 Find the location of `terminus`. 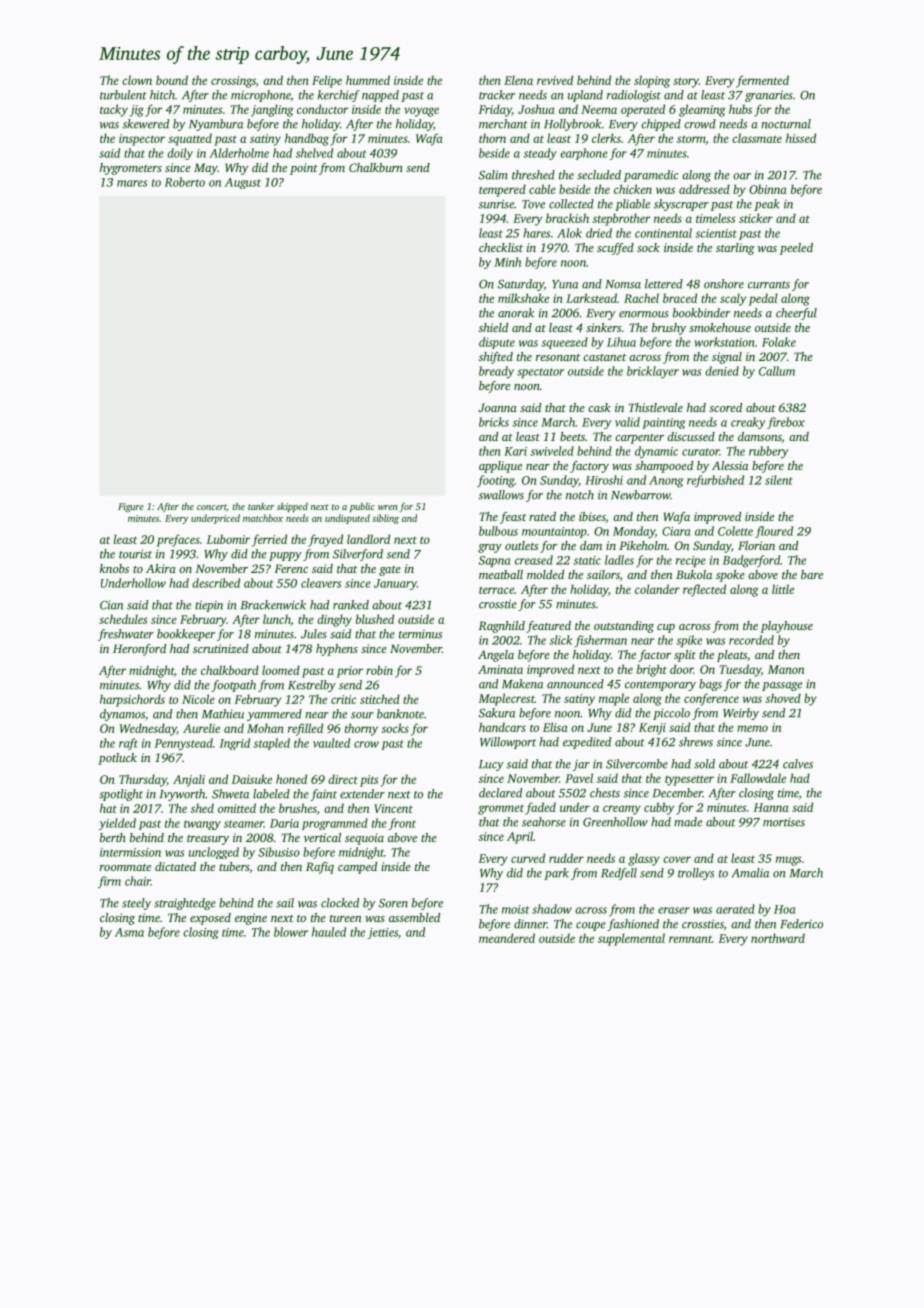

terminus is located at coordinates (420, 634).
